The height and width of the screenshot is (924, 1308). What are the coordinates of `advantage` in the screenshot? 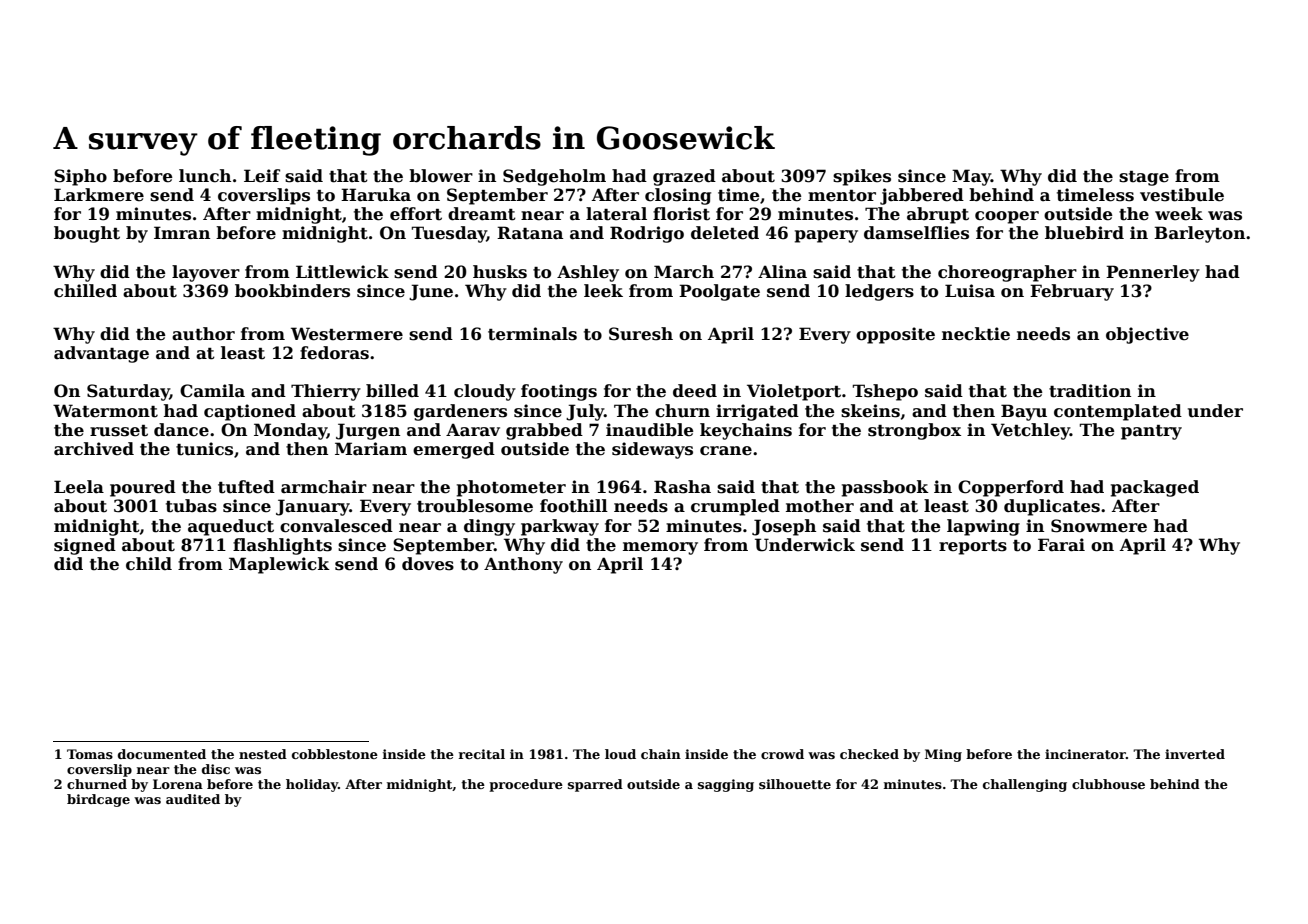 It's located at (101, 354).
